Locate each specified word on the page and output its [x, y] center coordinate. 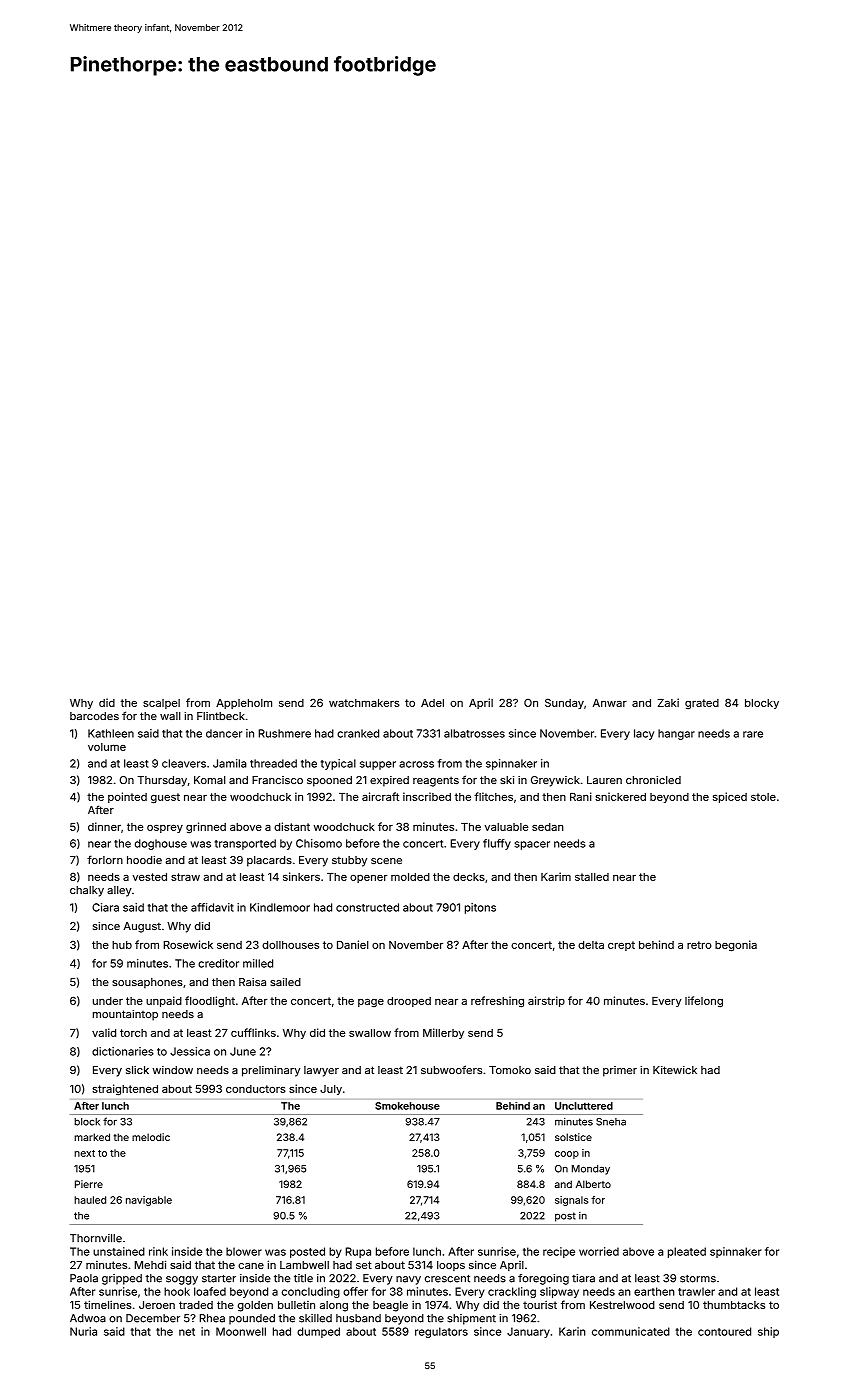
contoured [724, 1331]
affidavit [212, 907]
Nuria [83, 1331]
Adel [432, 703]
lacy [644, 734]
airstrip [546, 1001]
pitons [480, 908]
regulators [441, 1332]
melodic [151, 1137]
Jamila [230, 763]
